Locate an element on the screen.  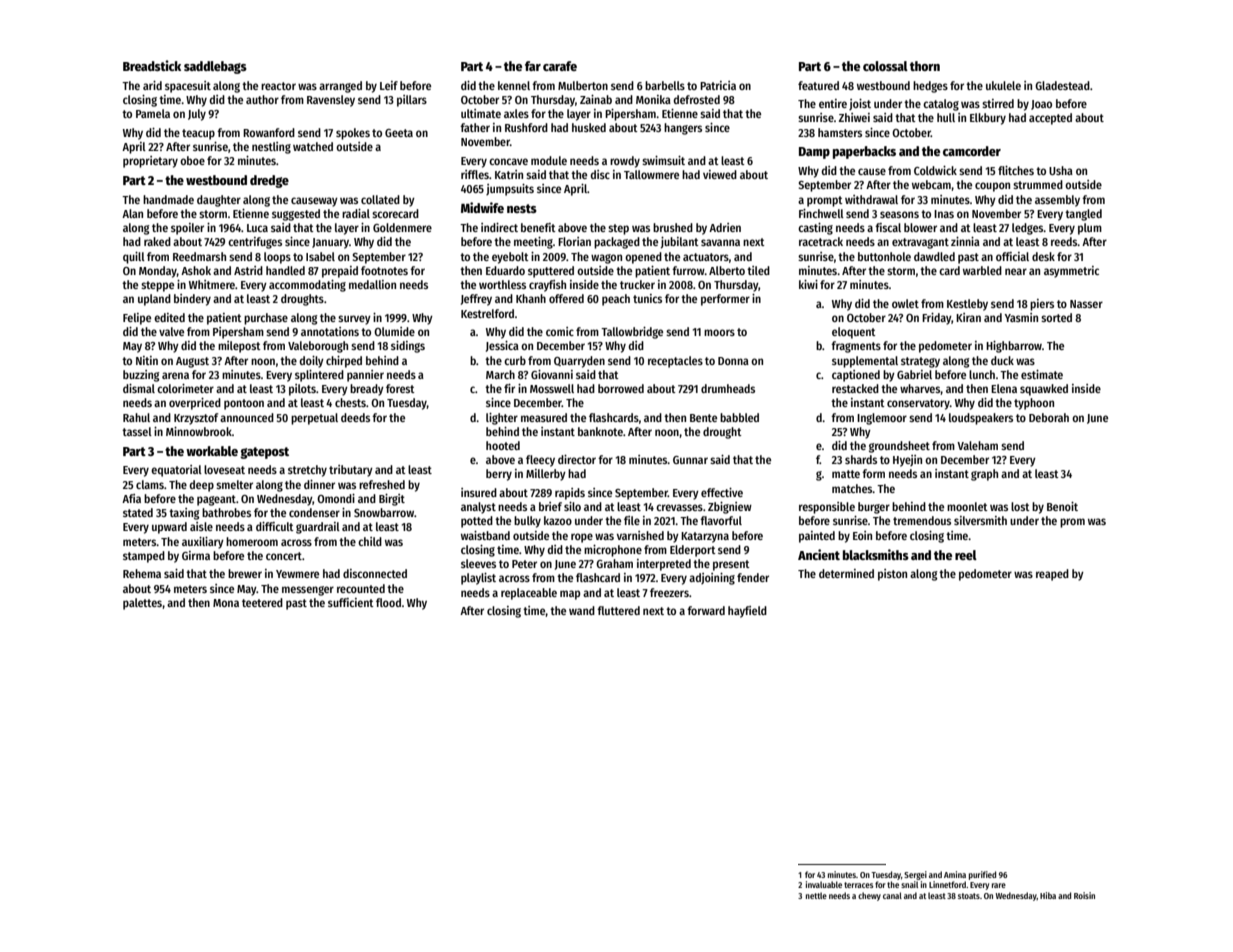
nettle is located at coordinates (816, 895).
